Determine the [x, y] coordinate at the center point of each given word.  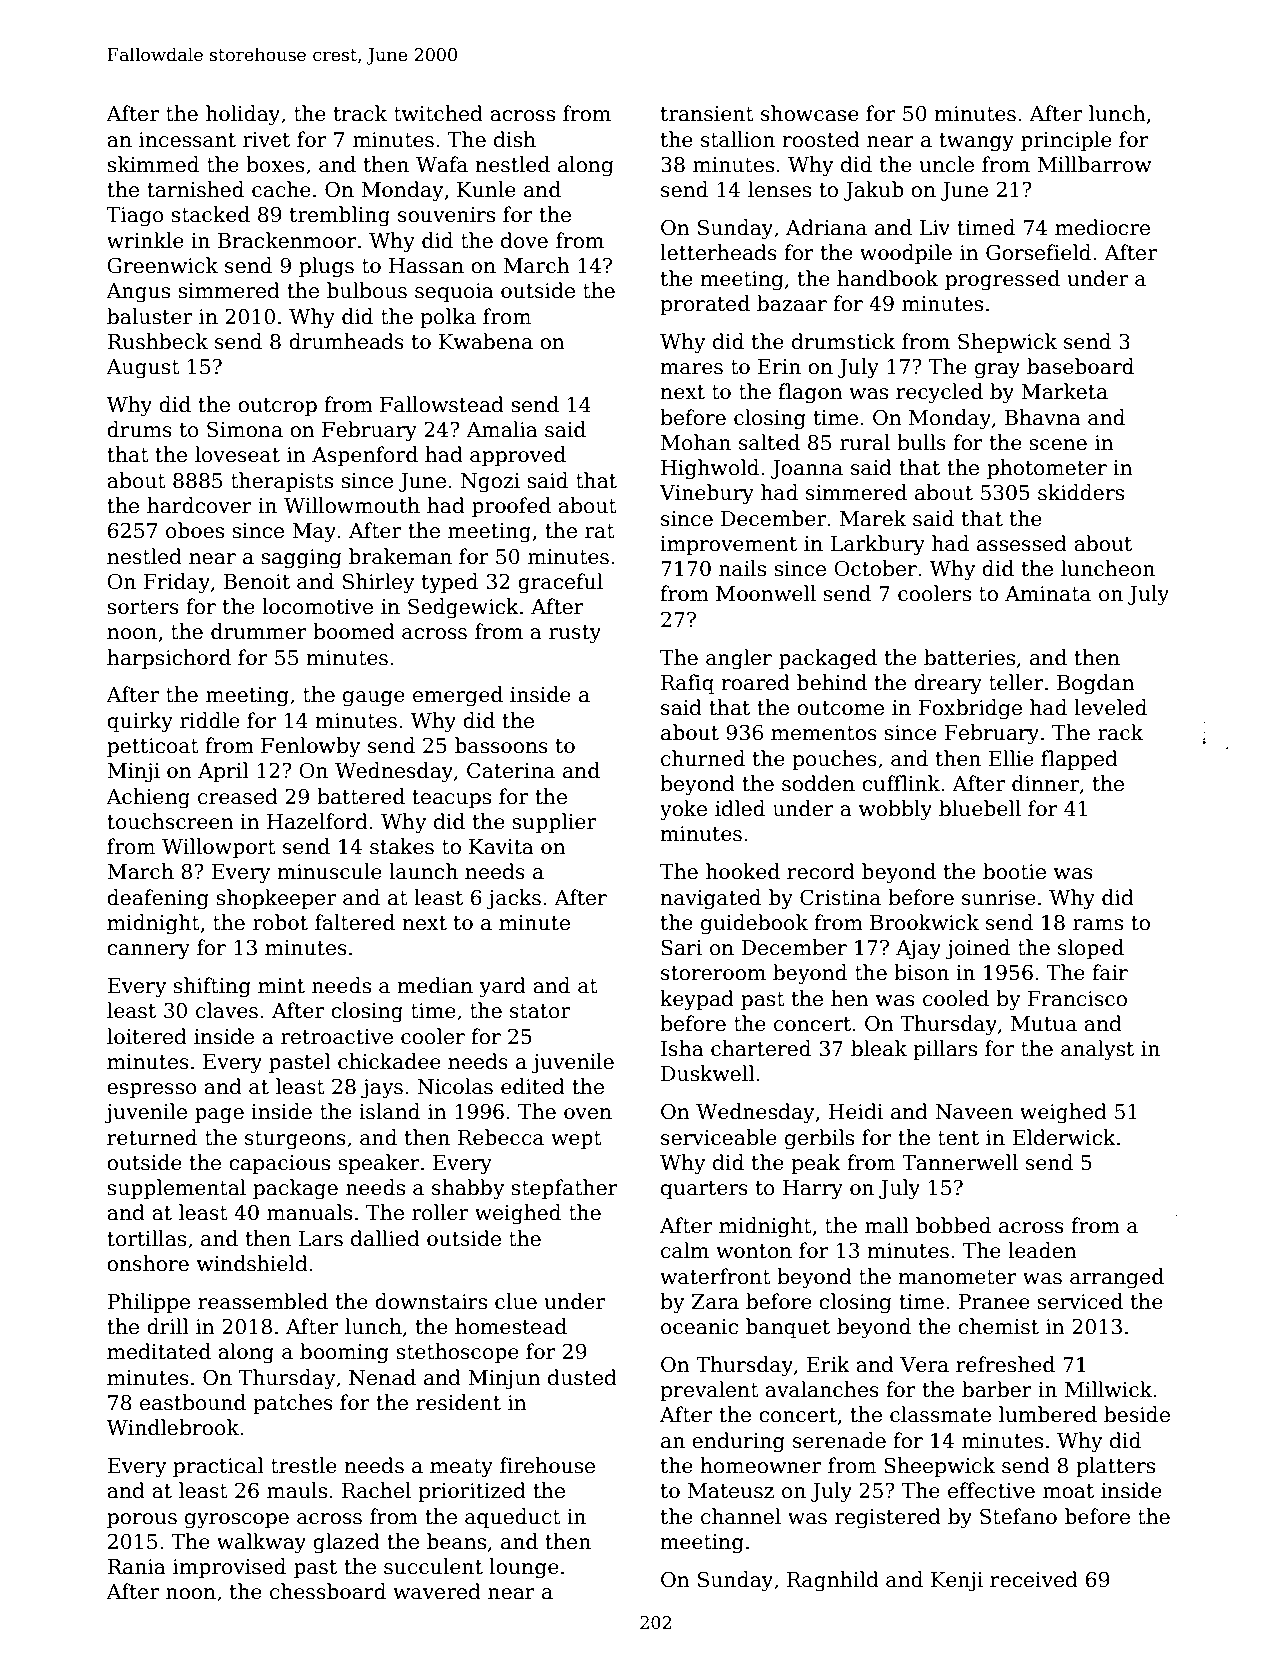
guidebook [754, 924]
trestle [304, 1465]
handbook [887, 278]
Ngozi [490, 483]
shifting [212, 987]
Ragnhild [833, 1581]
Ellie [1011, 758]
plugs [326, 267]
